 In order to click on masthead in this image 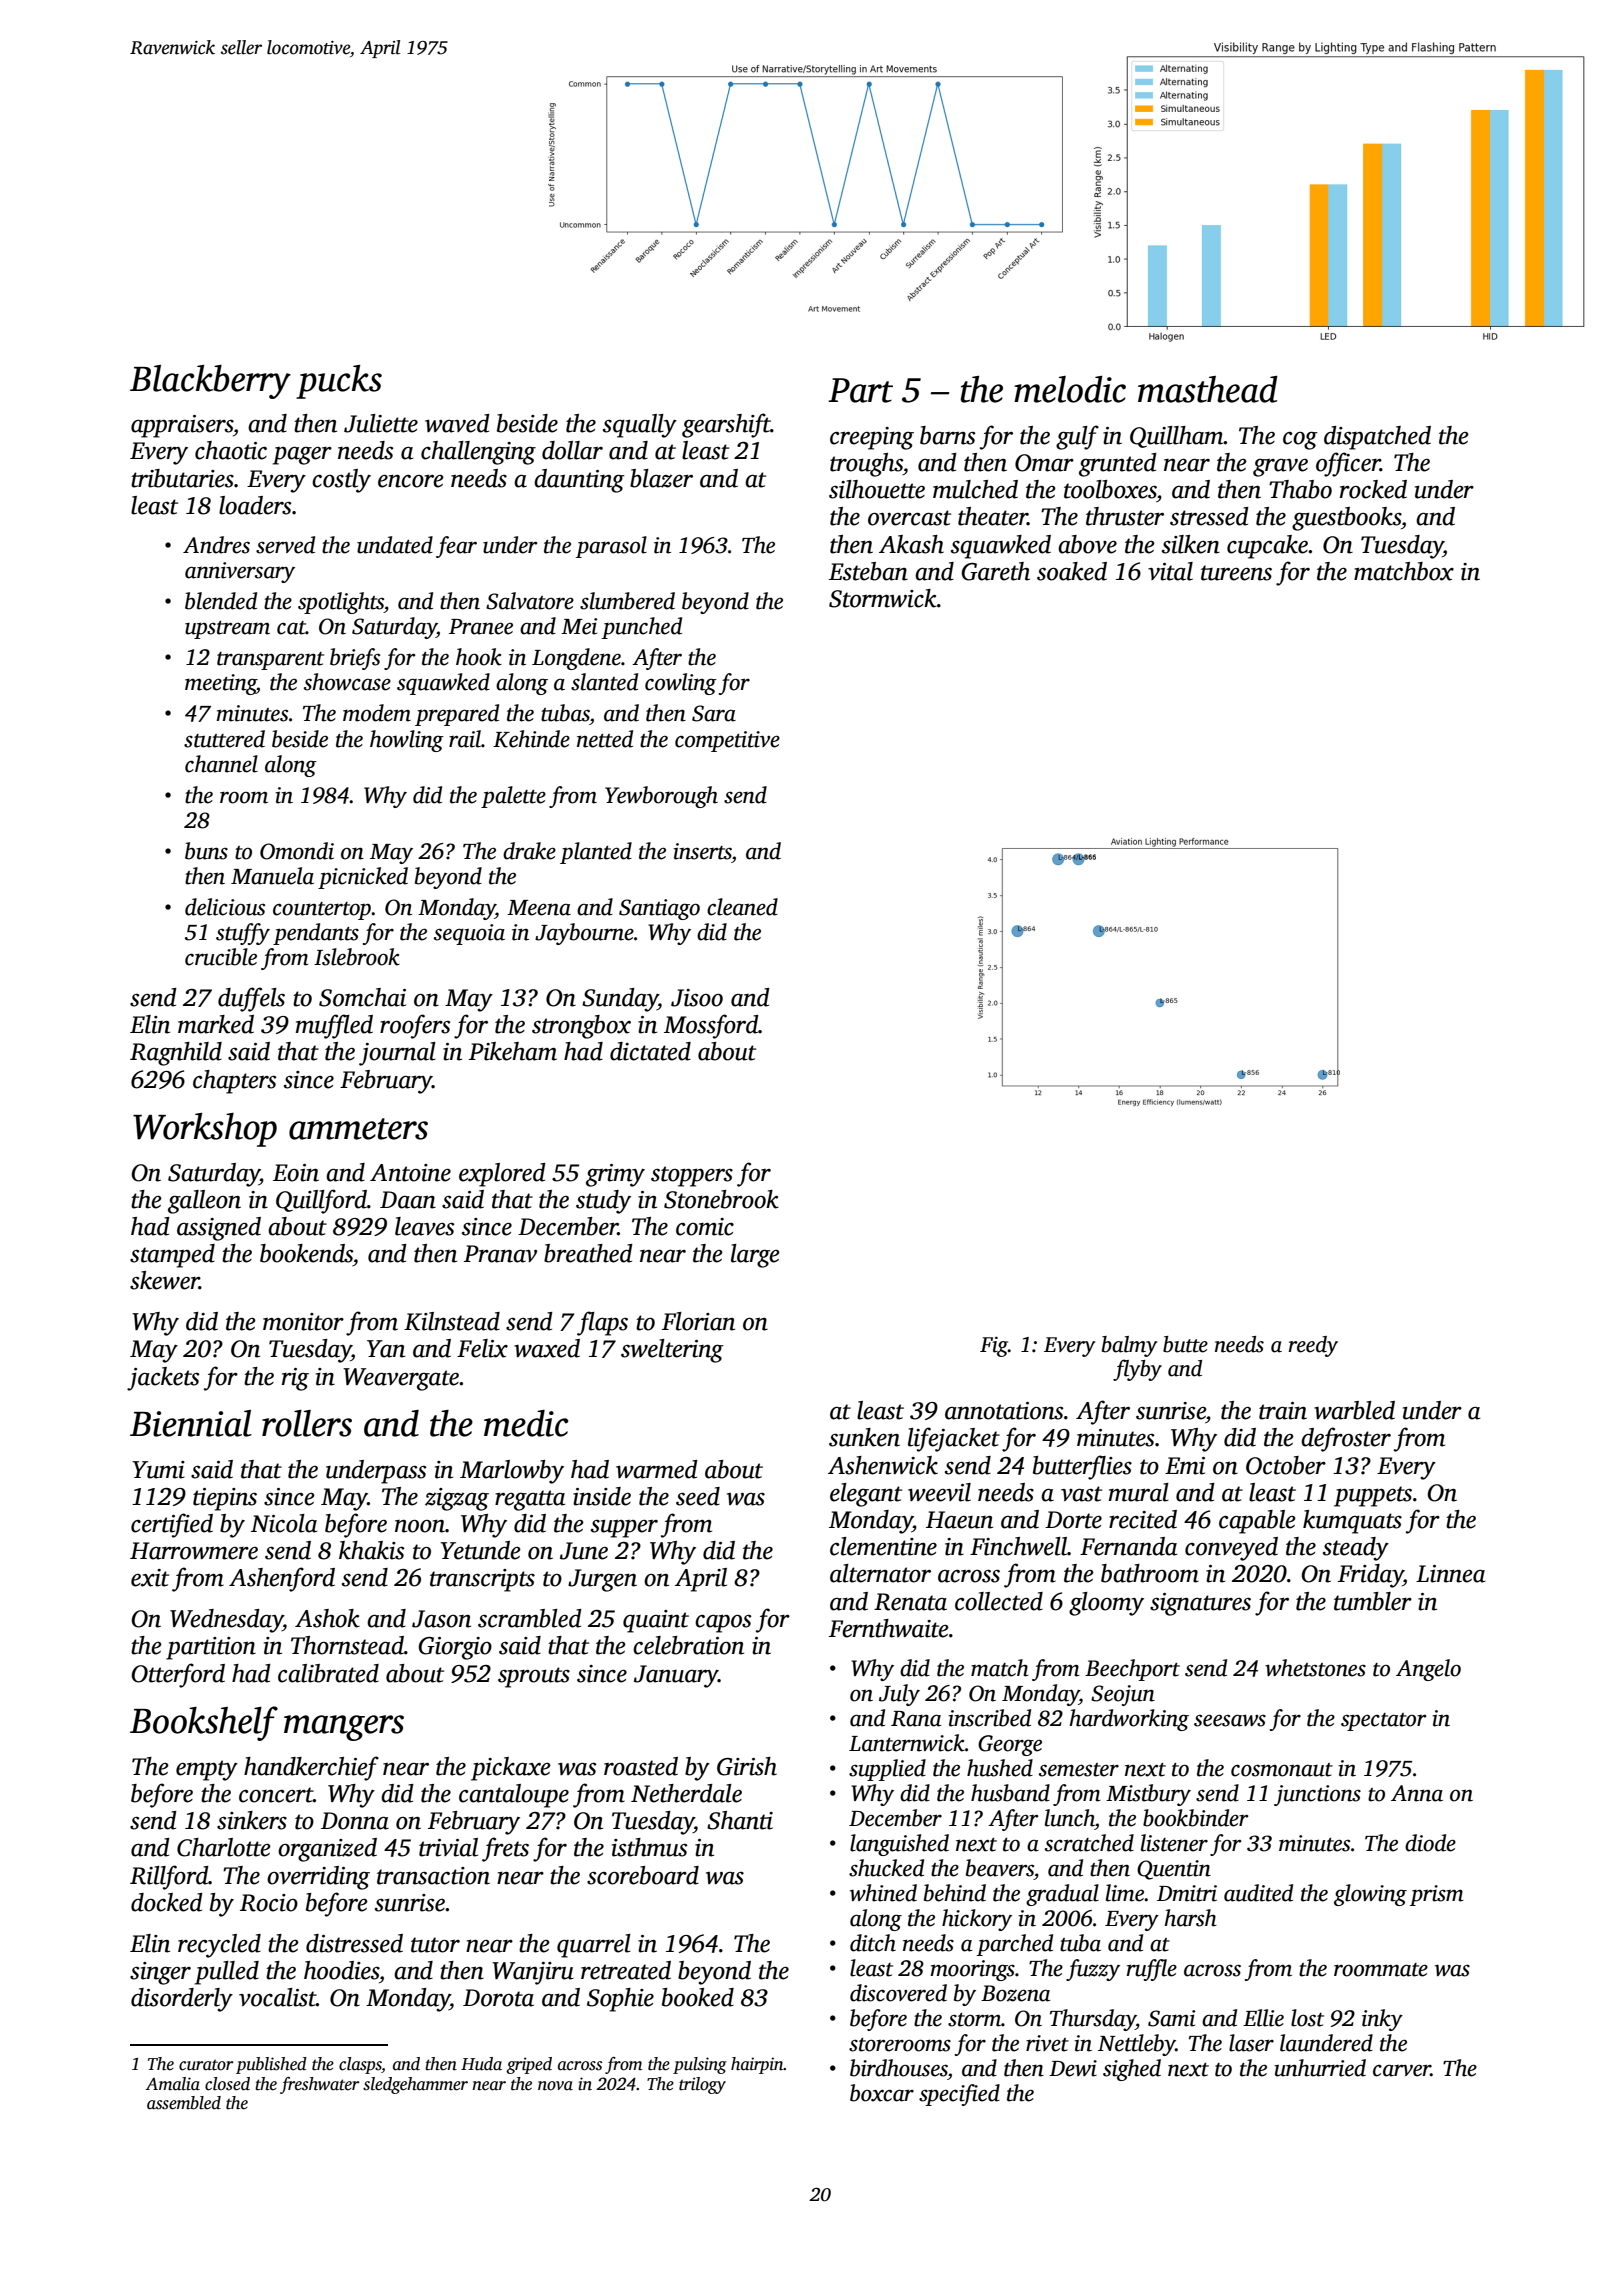, I will do `click(1208, 389)`.
